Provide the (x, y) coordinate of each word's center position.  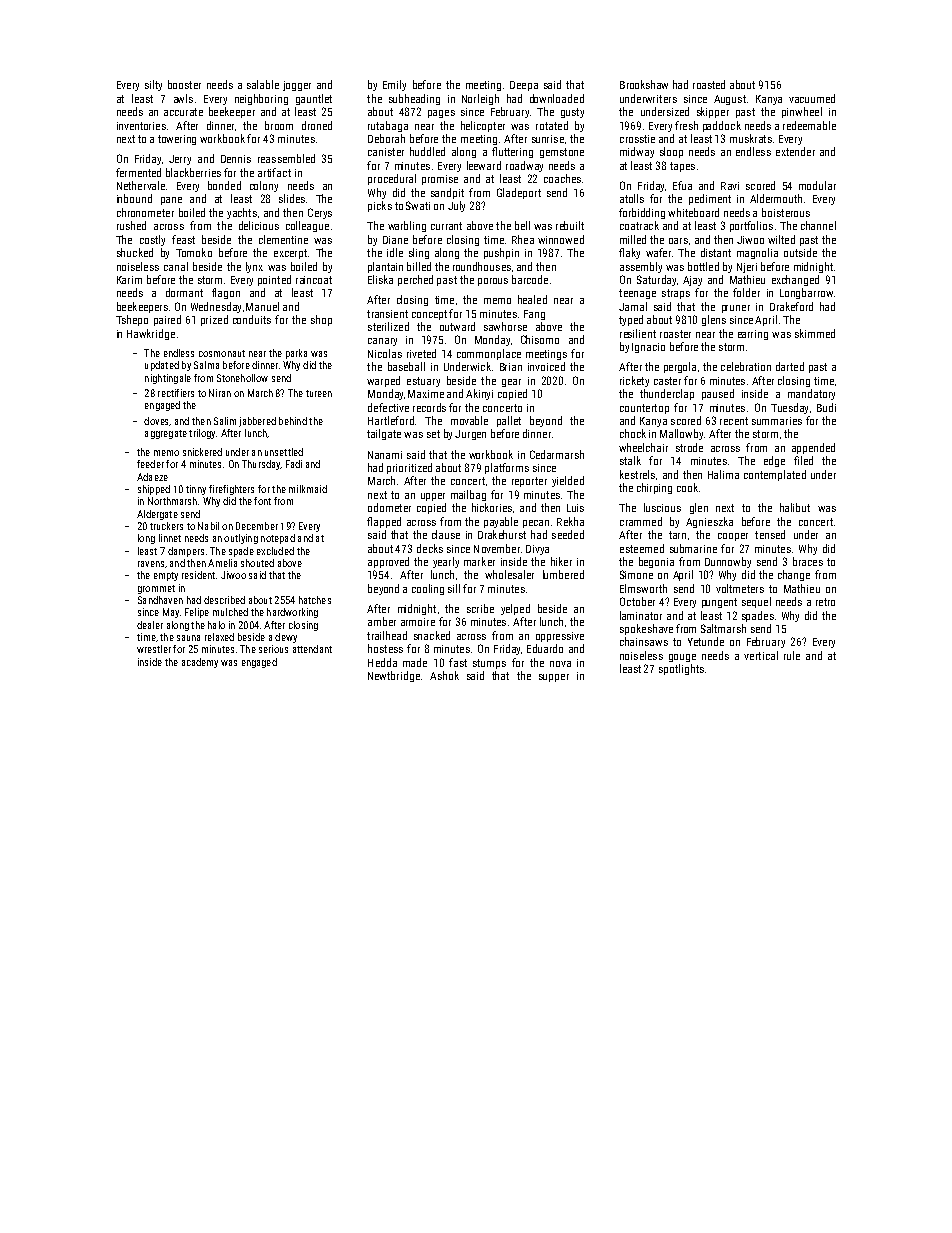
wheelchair (643, 447)
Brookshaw (644, 84)
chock (633, 433)
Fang (534, 315)
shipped (154, 490)
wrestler (154, 649)
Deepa (524, 86)
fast (458, 662)
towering (177, 140)
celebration (746, 366)
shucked (135, 252)
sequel (756, 602)
